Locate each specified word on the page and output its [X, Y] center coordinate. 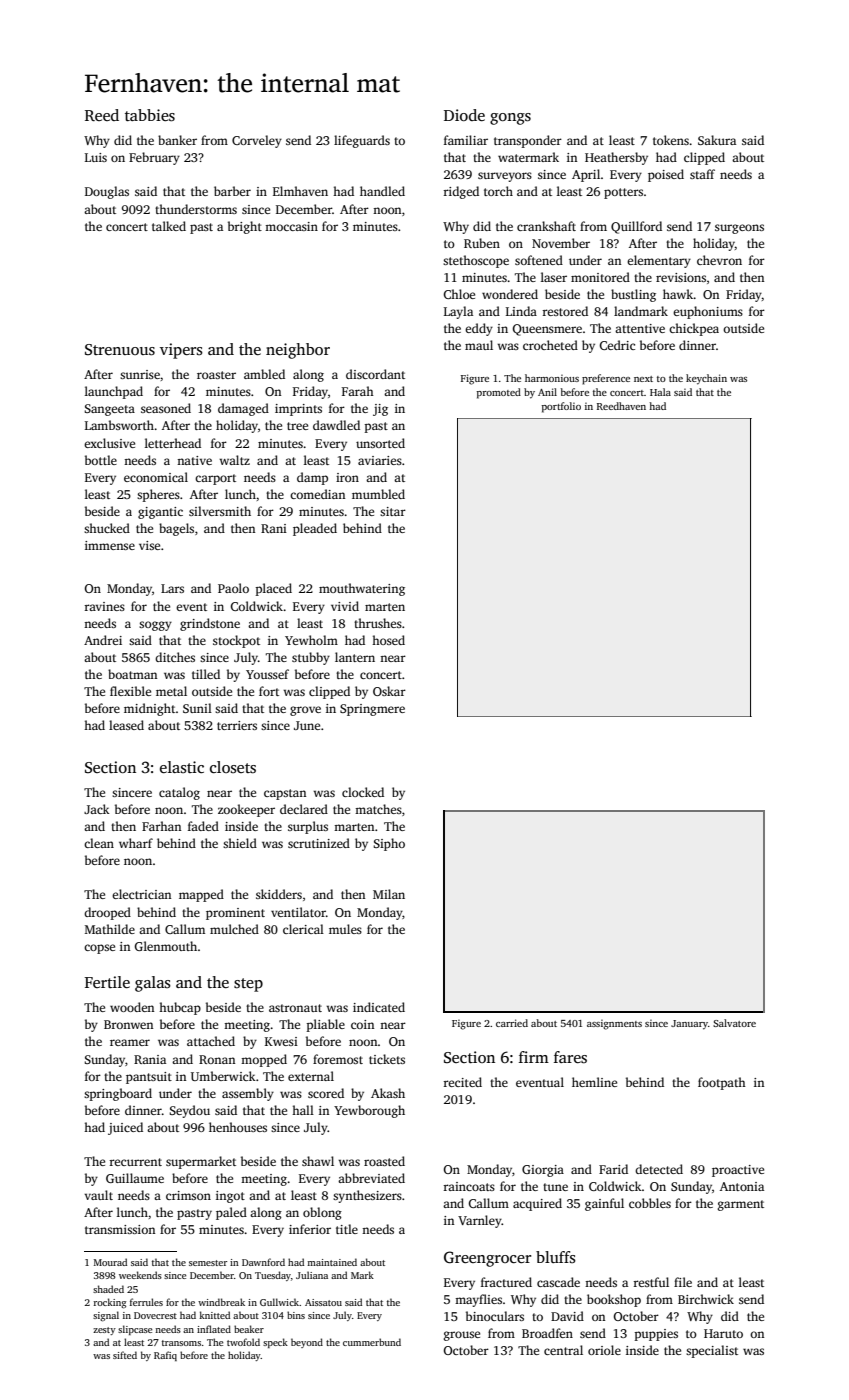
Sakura [717, 140]
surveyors [505, 177]
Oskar [389, 691]
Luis [96, 157]
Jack [97, 809]
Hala [660, 392]
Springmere [372, 710]
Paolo [233, 588]
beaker [249, 1329]
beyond [307, 1343]
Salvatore [734, 1023]
